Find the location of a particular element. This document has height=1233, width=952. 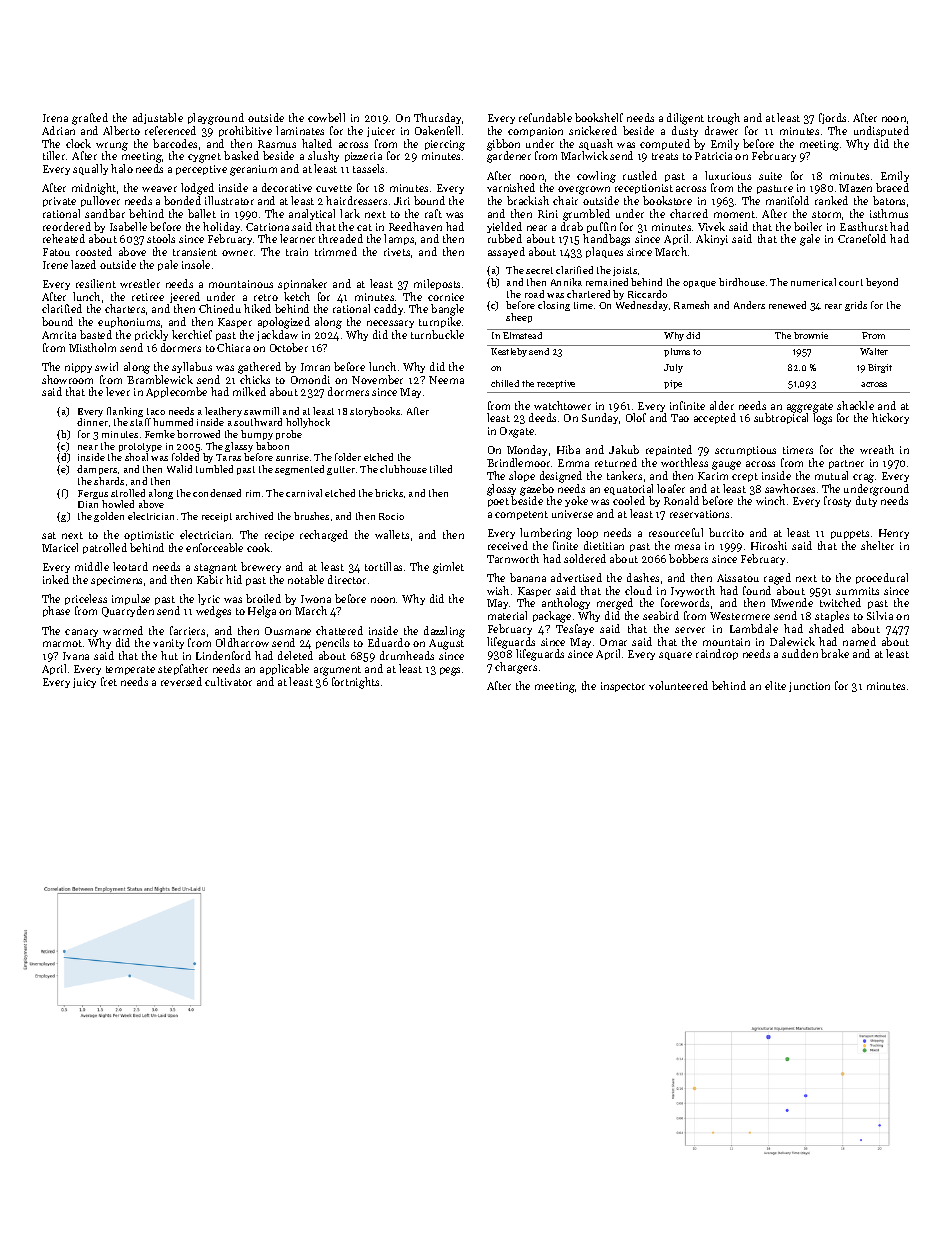

puppets is located at coordinates (850, 534).
